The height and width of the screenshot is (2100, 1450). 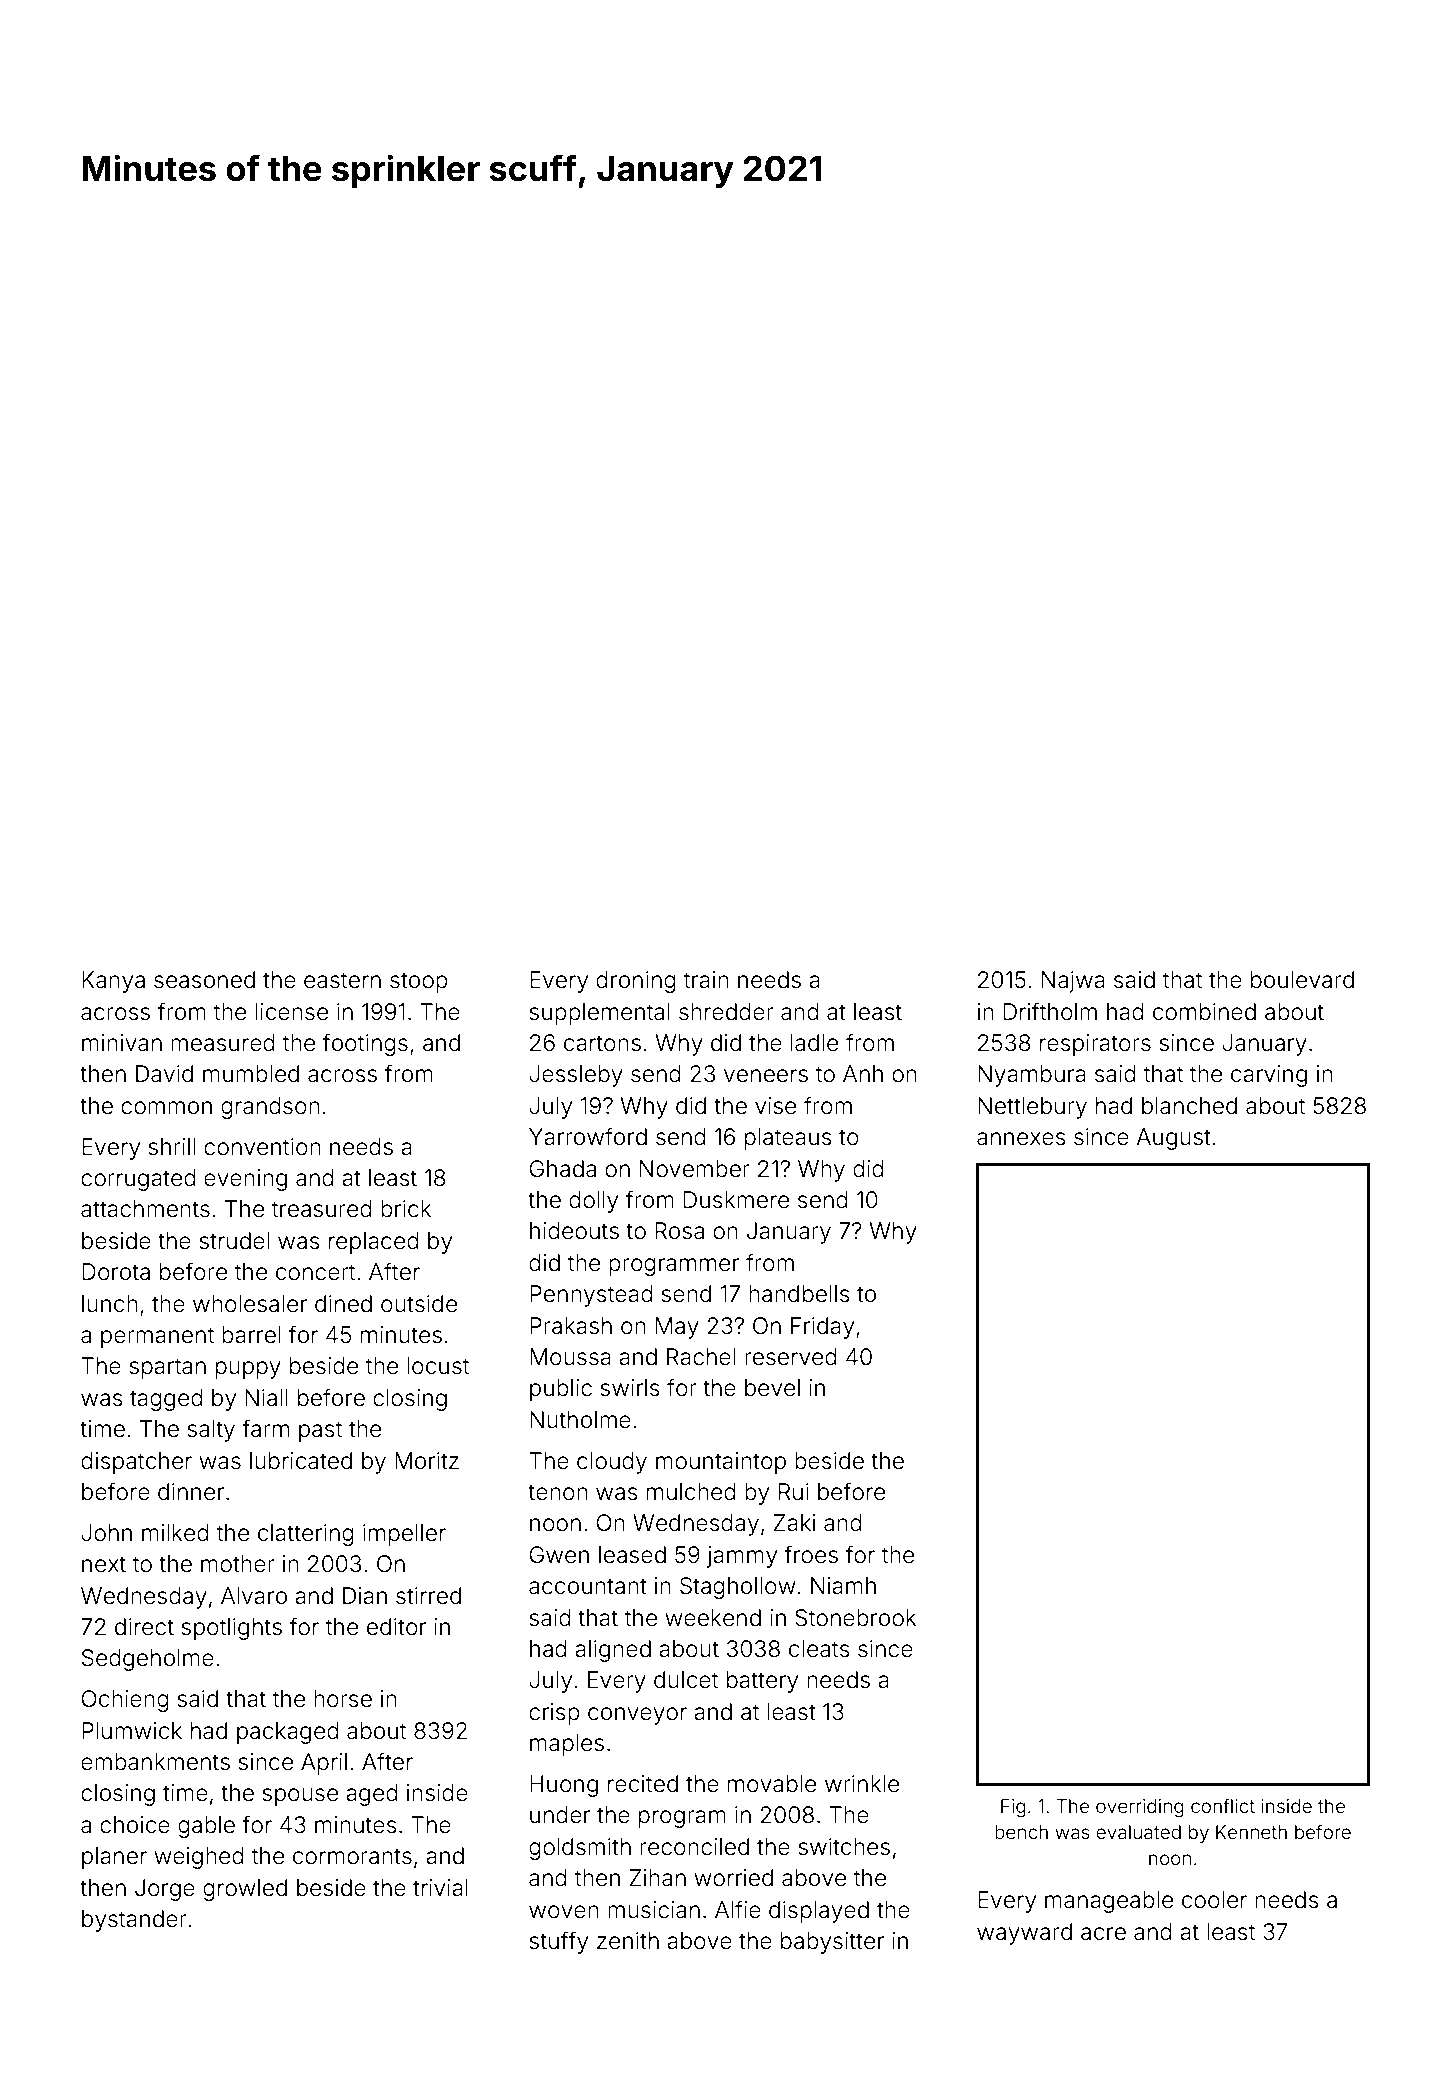 I want to click on zenith, so click(x=628, y=1941).
